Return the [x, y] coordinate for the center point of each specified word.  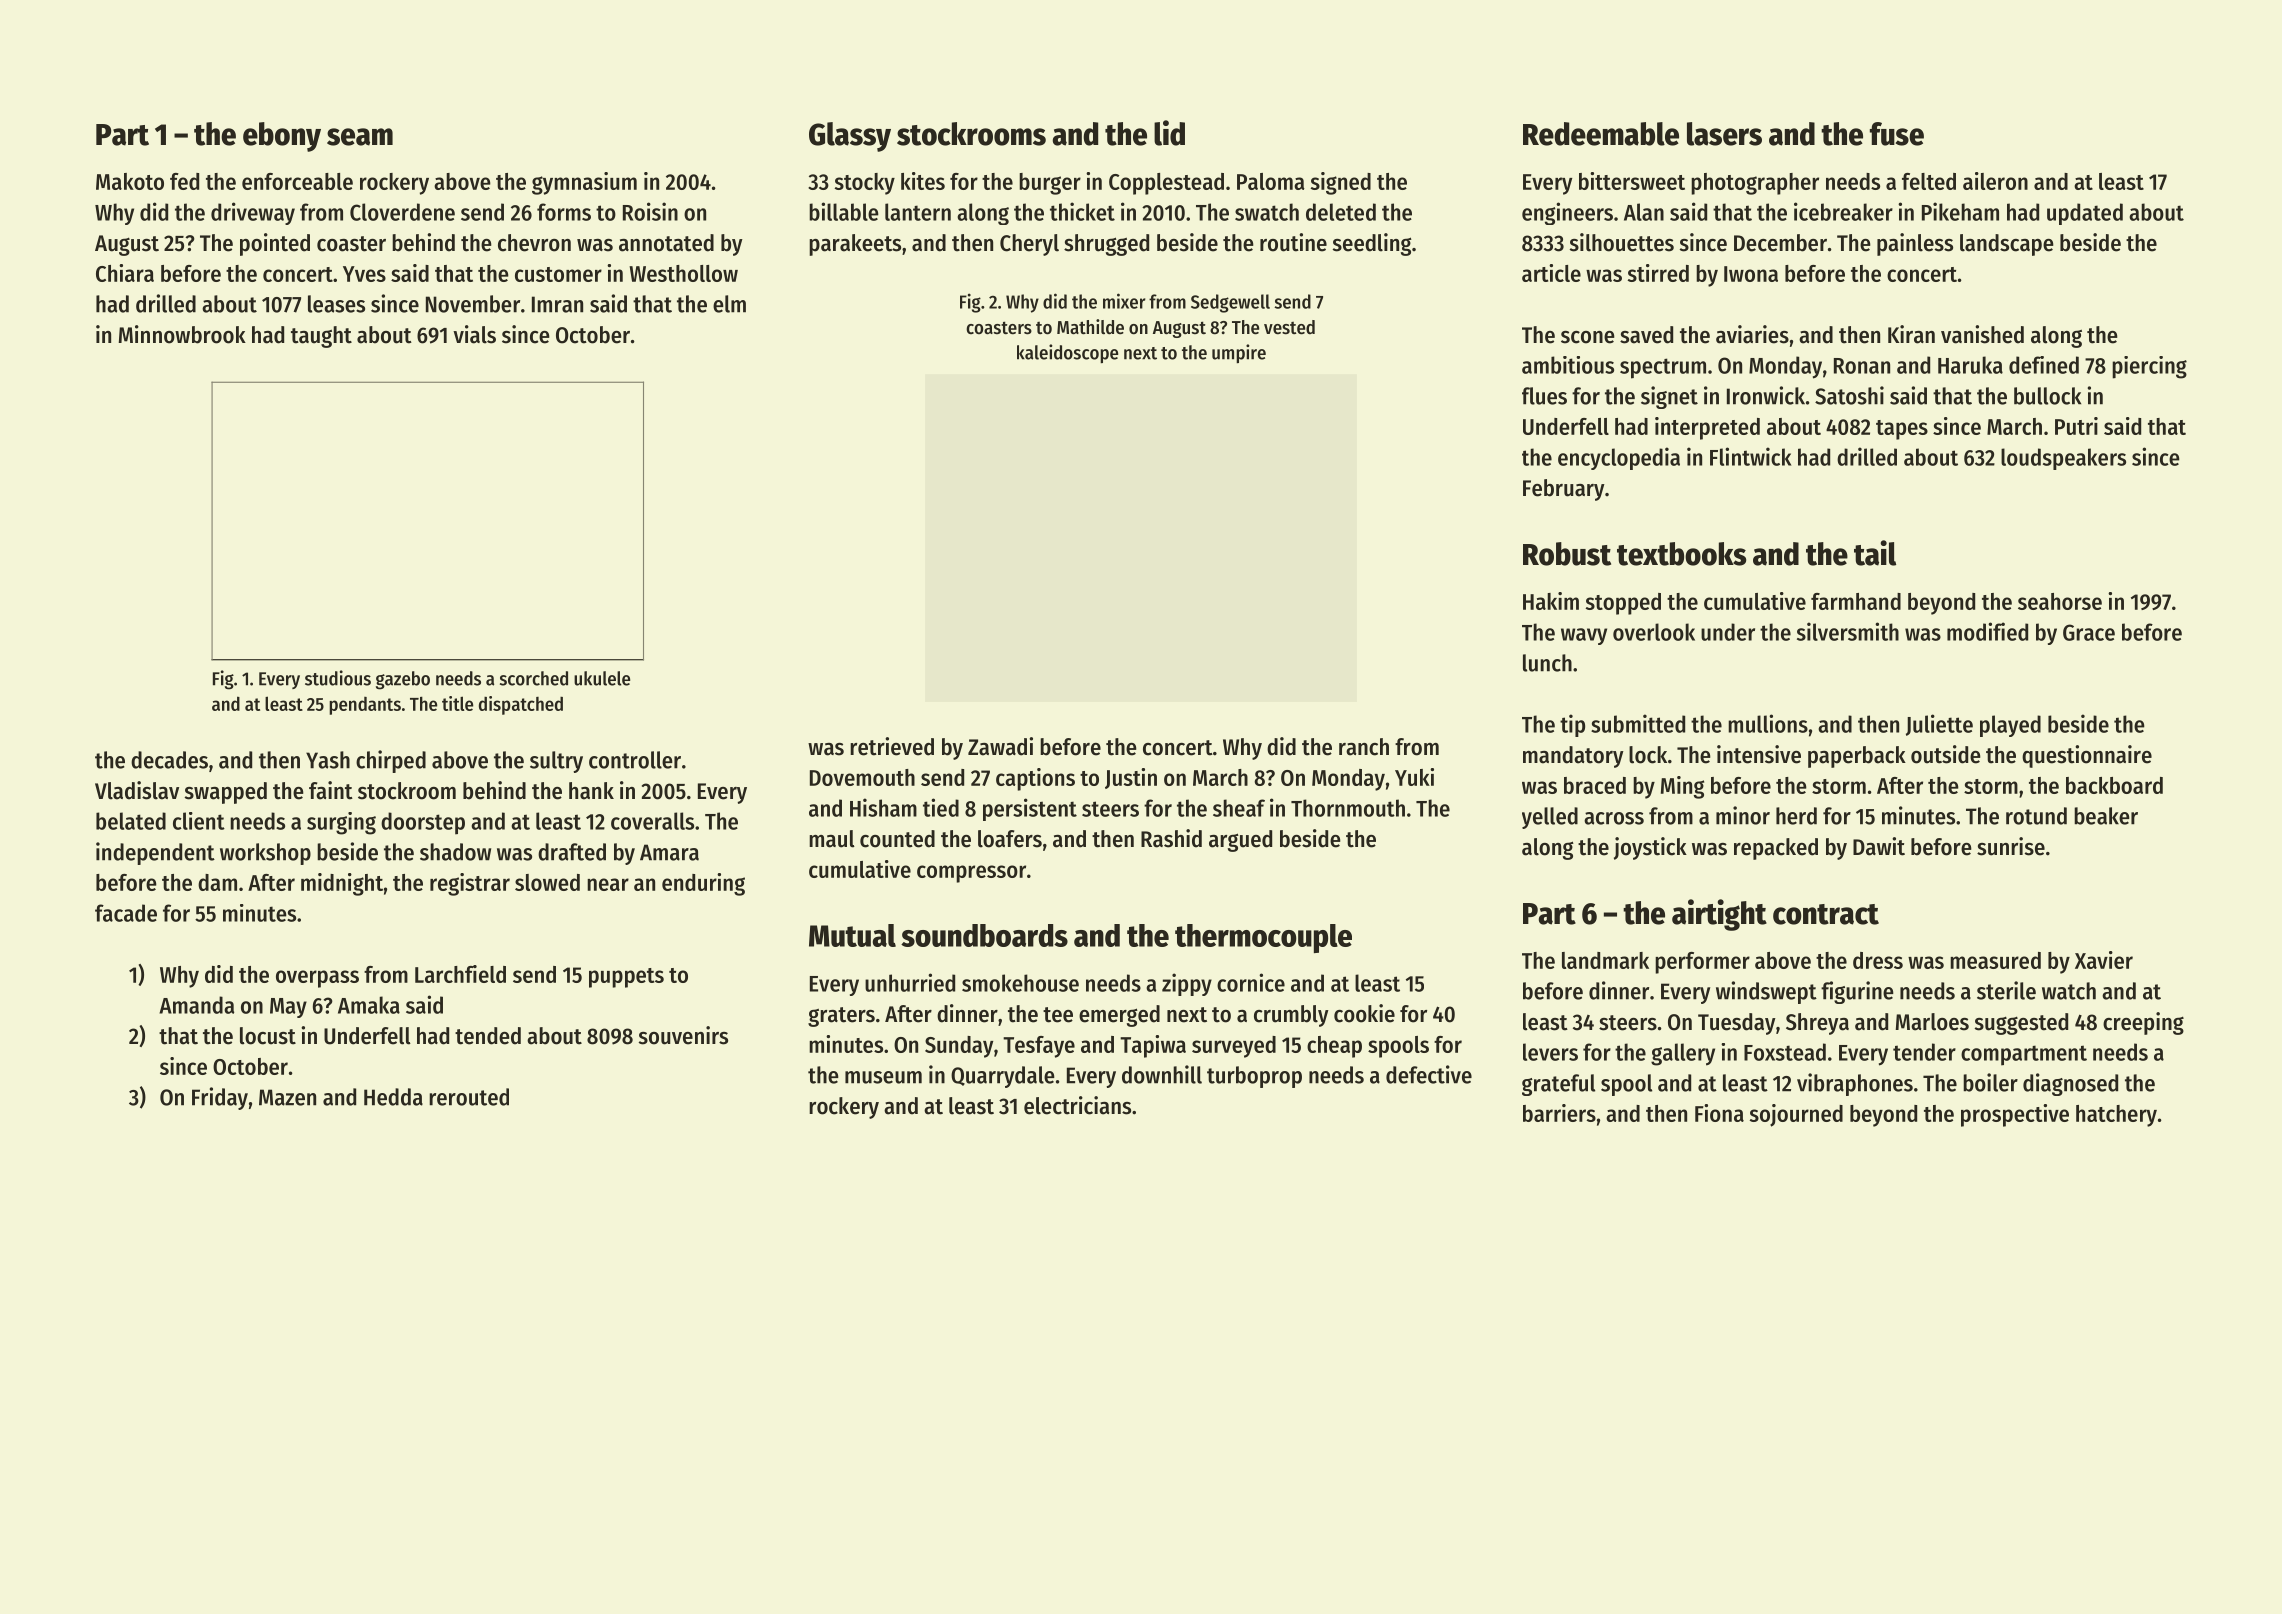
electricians [1077, 1105]
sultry [556, 762]
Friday [220, 1098]
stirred [1658, 273]
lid [1169, 133]
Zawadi [1000, 746]
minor [1743, 815]
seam [360, 137]
